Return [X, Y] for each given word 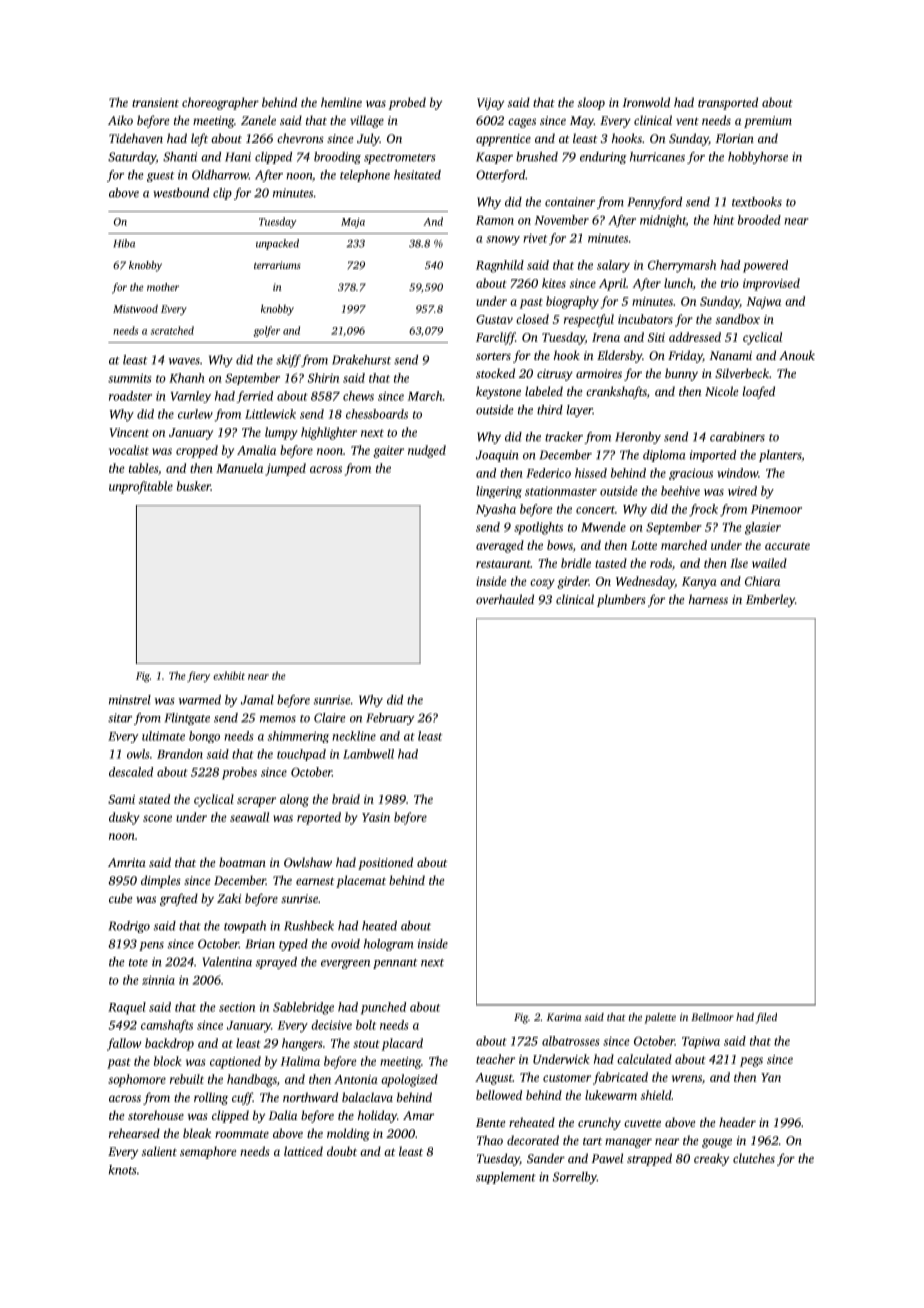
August [494, 1079]
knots [123, 1170]
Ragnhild [500, 266]
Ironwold [646, 102]
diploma [664, 456]
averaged [500, 546]
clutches [754, 1158]
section [237, 1007]
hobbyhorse [758, 158]
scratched [172, 330]
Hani [238, 157]
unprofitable [141, 487]
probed [407, 103]
